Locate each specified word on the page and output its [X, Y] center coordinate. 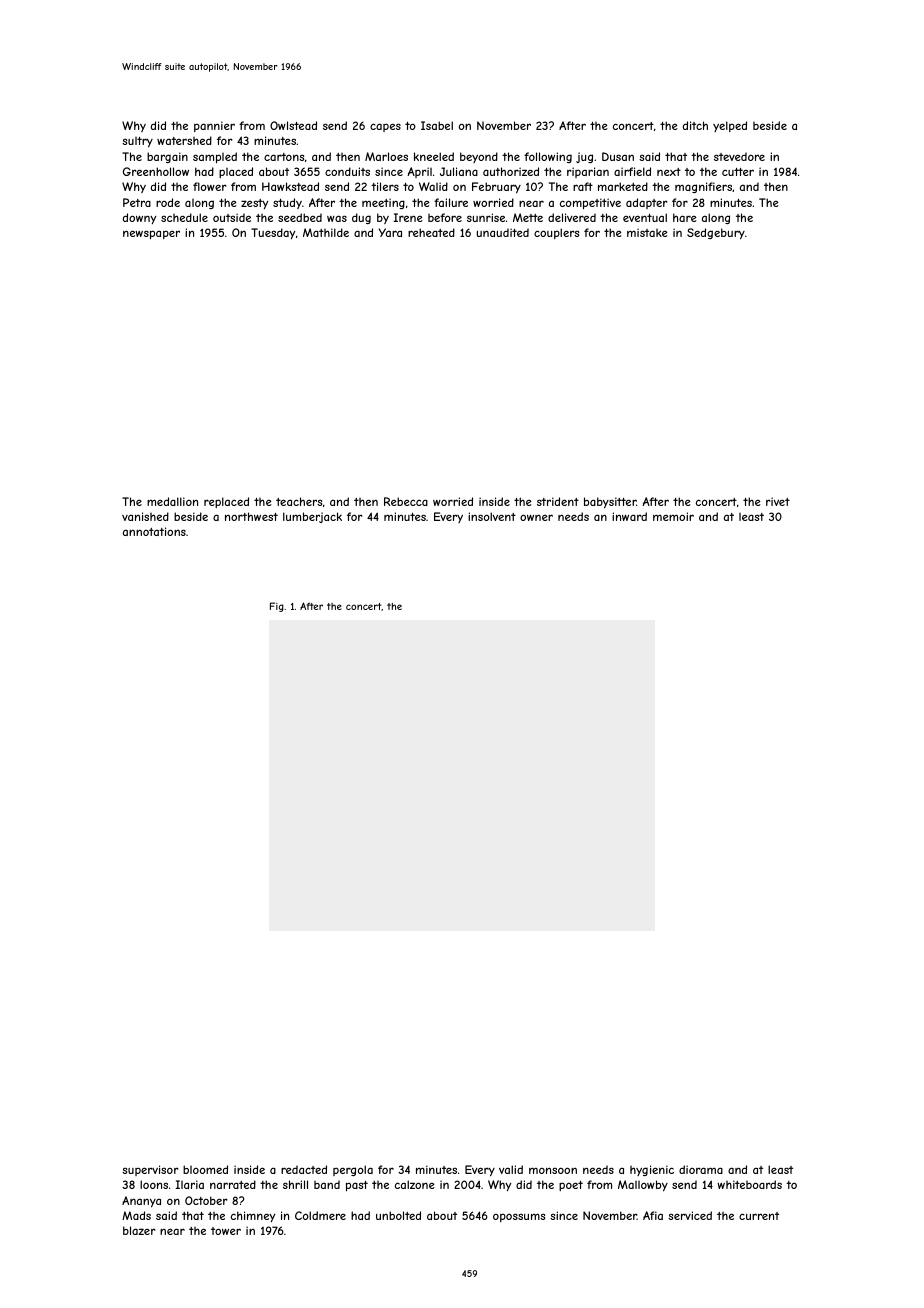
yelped [730, 126]
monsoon [553, 1170]
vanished [145, 516]
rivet [778, 501]
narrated [233, 1184]
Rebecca [406, 501]
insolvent [492, 516]
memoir [673, 516]
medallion [172, 501]
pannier [214, 126]
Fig [277, 607]
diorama [701, 1169]
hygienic [652, 1170]
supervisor [150, 1170]
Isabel [437, 125]
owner [536, 517]
